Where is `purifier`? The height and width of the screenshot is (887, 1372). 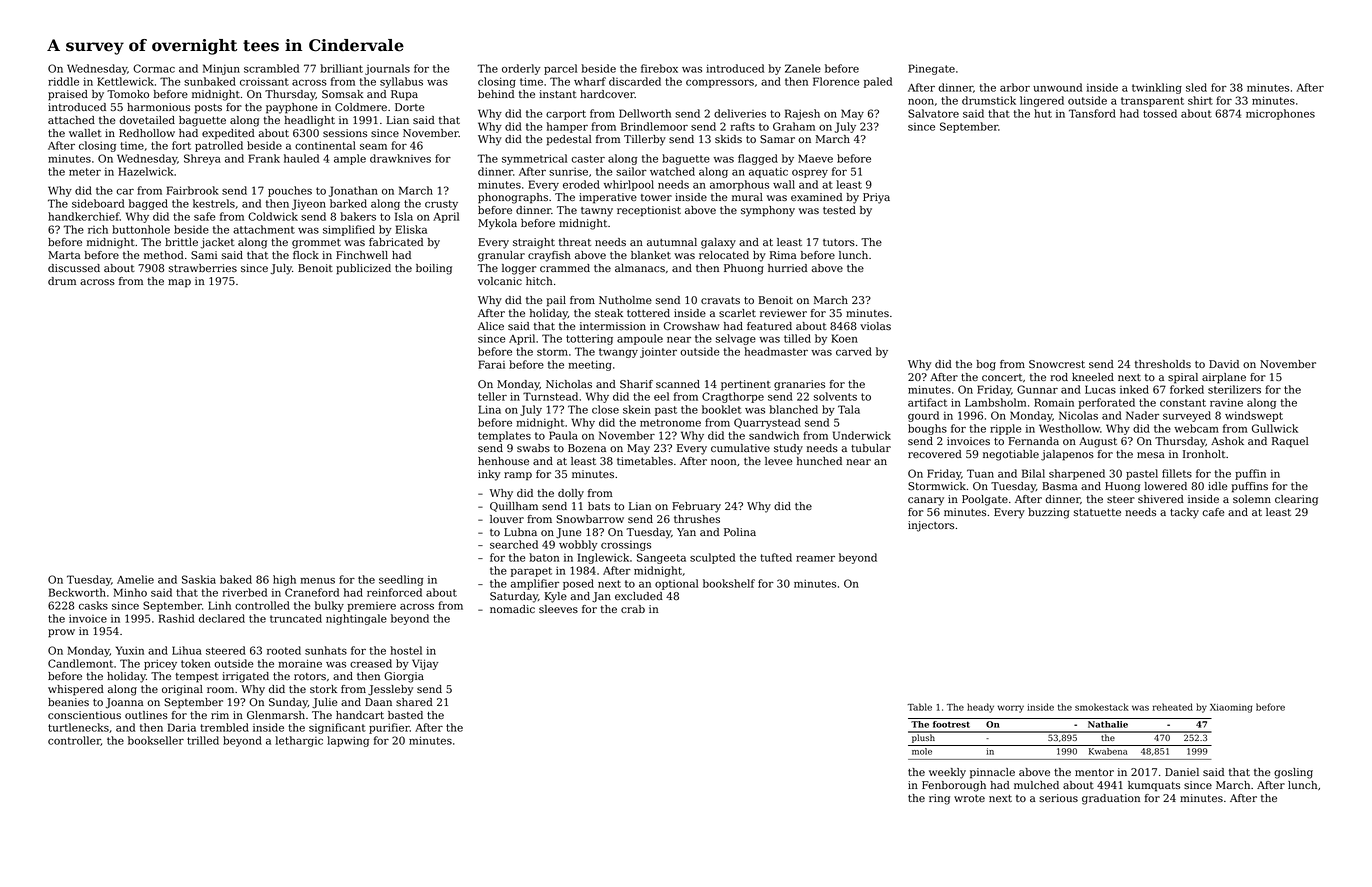 purifier is located at coordinates (389, 728).
